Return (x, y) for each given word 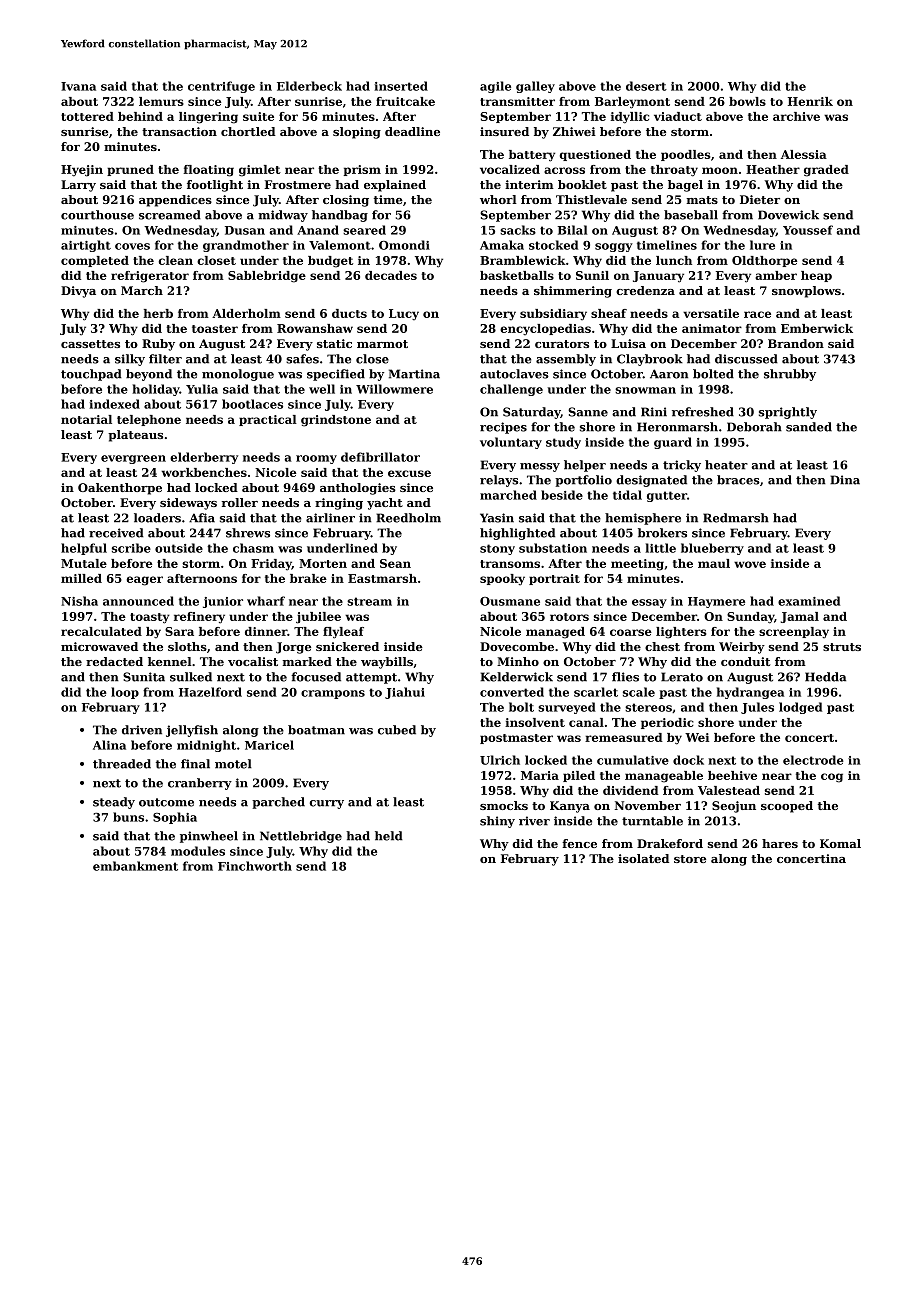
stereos (648, 707)
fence (579, 843)
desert (646, 86)
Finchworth (255, 866)
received (116, 533)
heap (816, 276)
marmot (382, 344)
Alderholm (246, 313)
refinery (199, 618)
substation (553, 548)
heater (726, 465)
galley (535, 87)
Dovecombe (517, 646)
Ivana (78, 86)
